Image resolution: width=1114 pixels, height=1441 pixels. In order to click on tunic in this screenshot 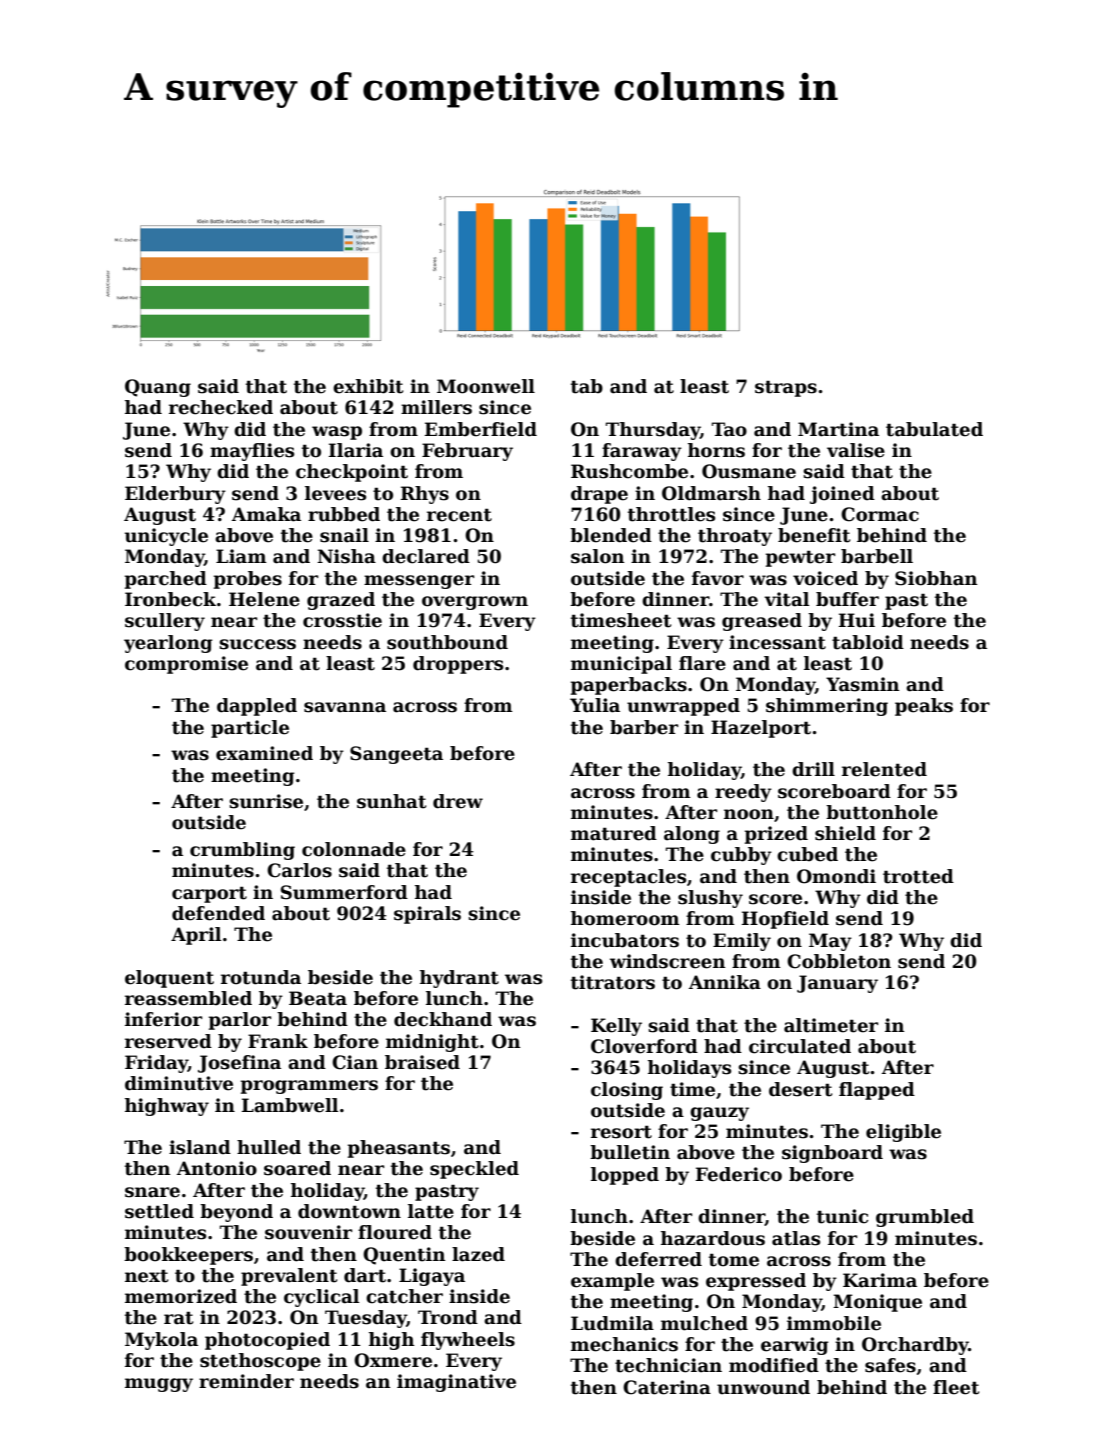, I will do `click(842, 1216)`.
